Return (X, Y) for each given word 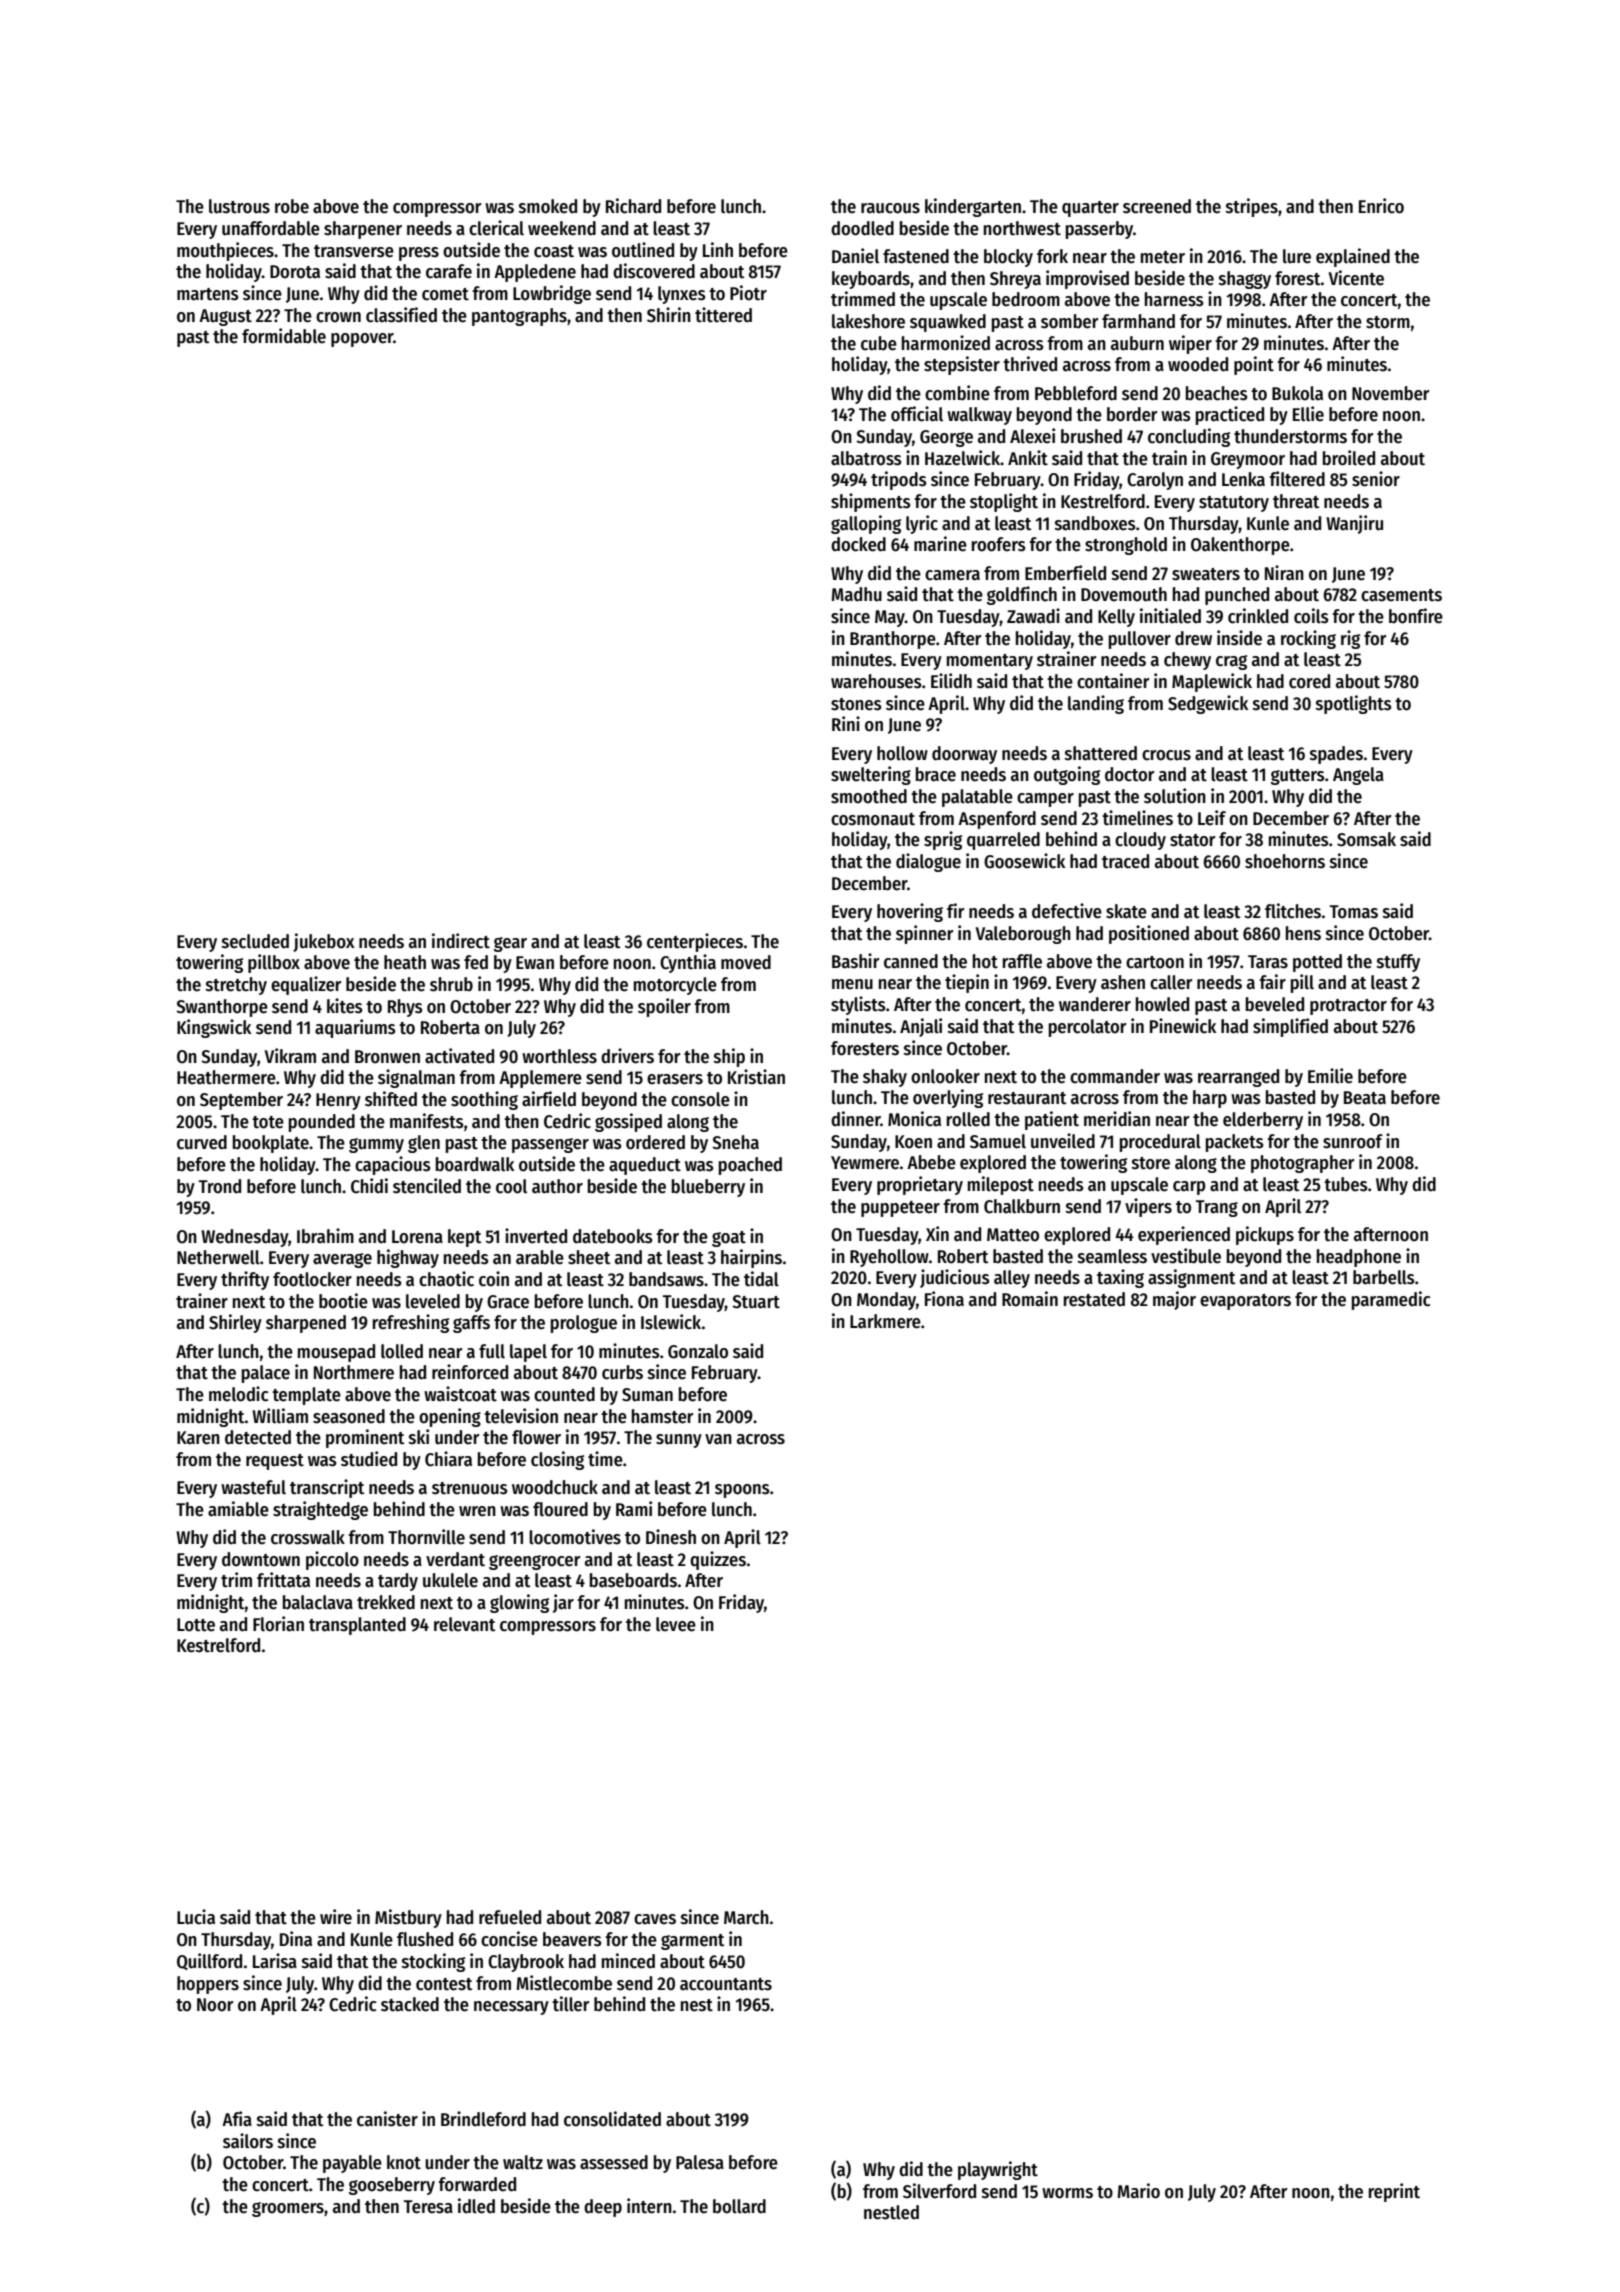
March (746, 1917)
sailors (248, 2141)
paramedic (1391, 1300)
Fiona (944, 1299)
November (1391, 393)
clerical (496, 228)
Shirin (669, 315)
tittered (723, 315)
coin (494, 1279)
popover (362, 340)
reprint (1394, 2192)
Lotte (196, 1625)
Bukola (1297, 393)
